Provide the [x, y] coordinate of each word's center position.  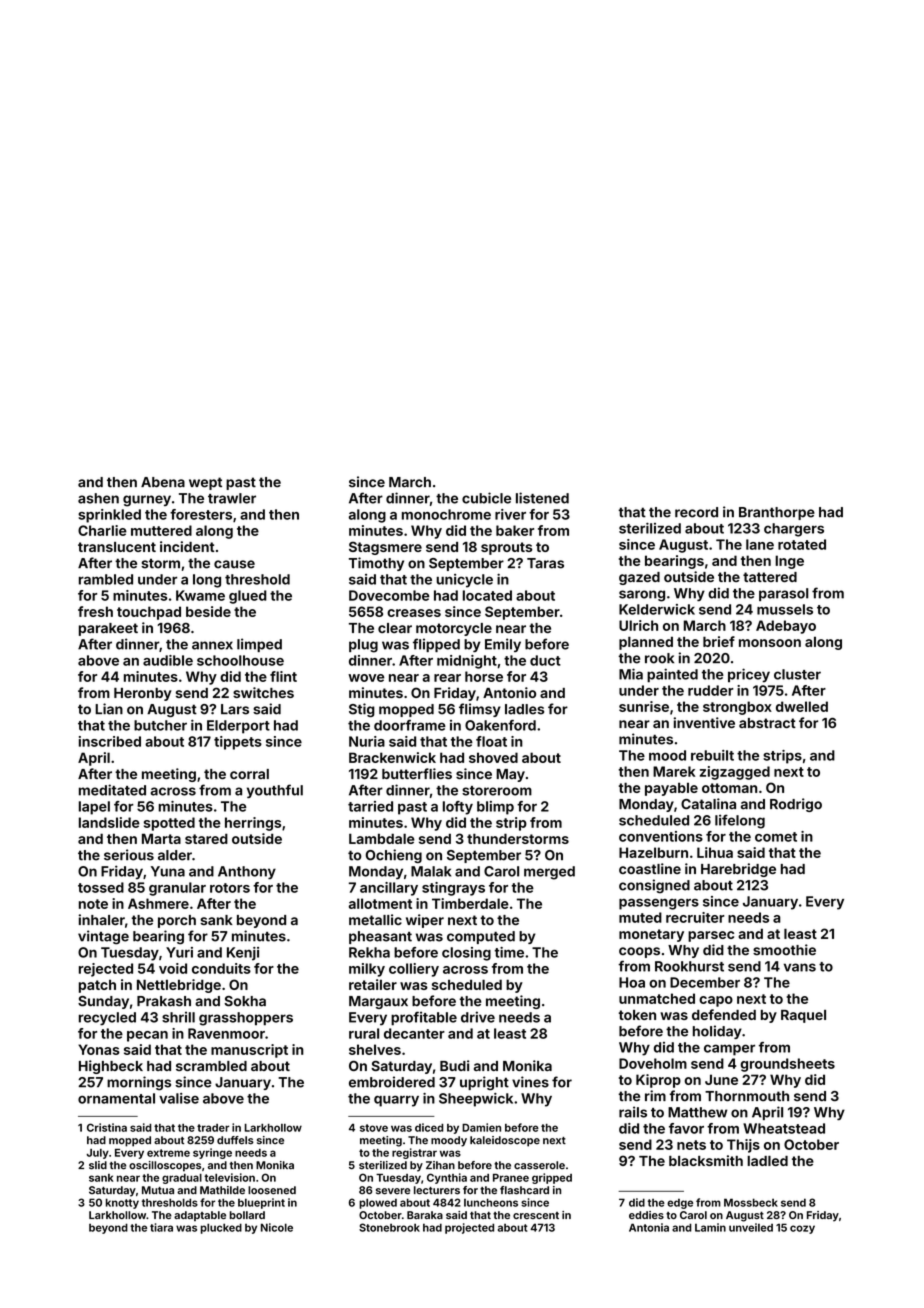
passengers [659, 904]
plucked [221, 1228]
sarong [642, 596]
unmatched [657, 998]
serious [129, 855]
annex [212, 645]
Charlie [102, 530]
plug [363, 646]
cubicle [486, 498]
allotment [380, 903]
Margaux [378, 1002]
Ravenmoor [226, 1033]
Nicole [277, 1227]
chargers [794, 530]
